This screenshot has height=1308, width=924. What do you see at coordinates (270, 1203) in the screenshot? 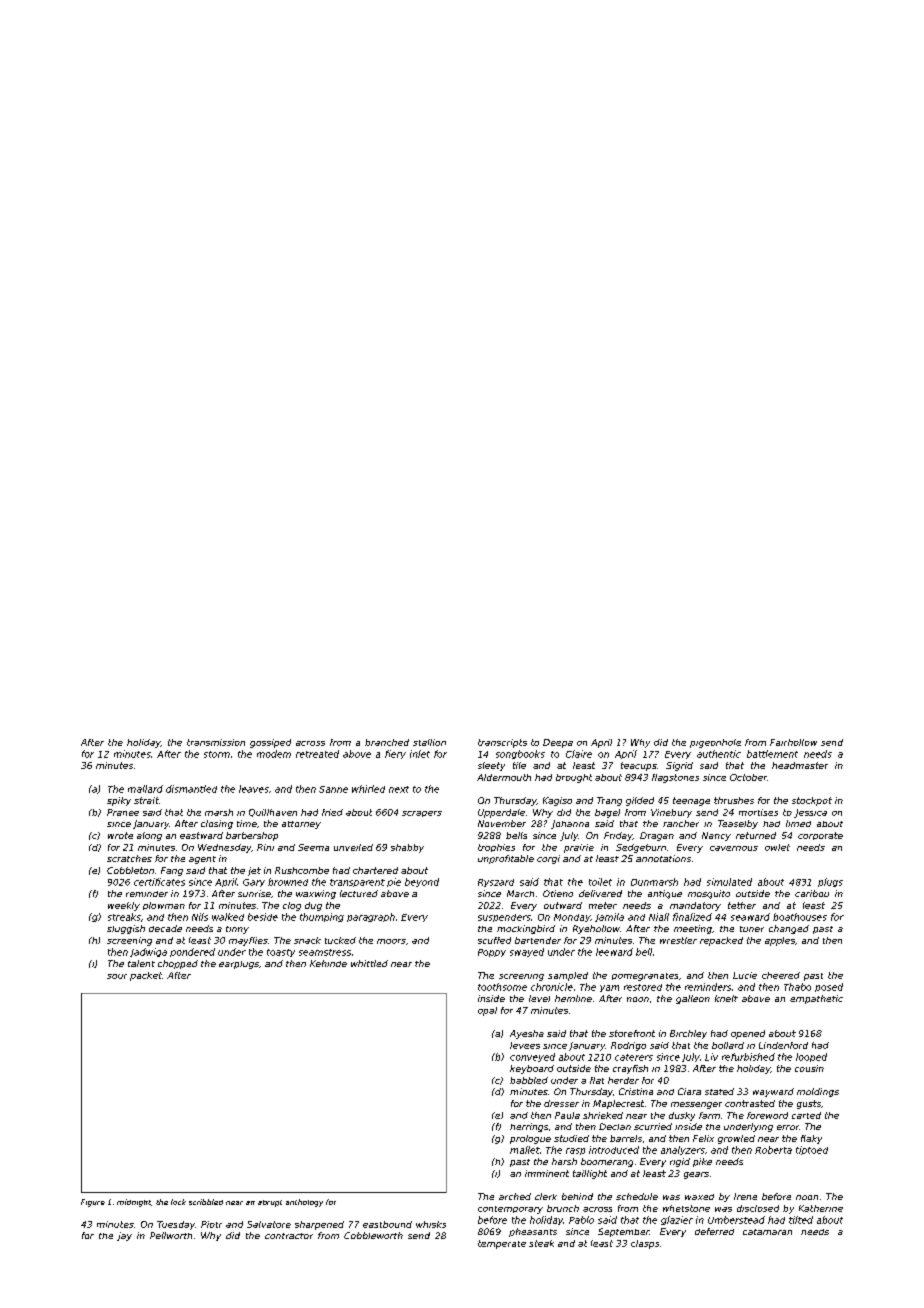
I see `abrupt` at bounding box center [270, 1203].
